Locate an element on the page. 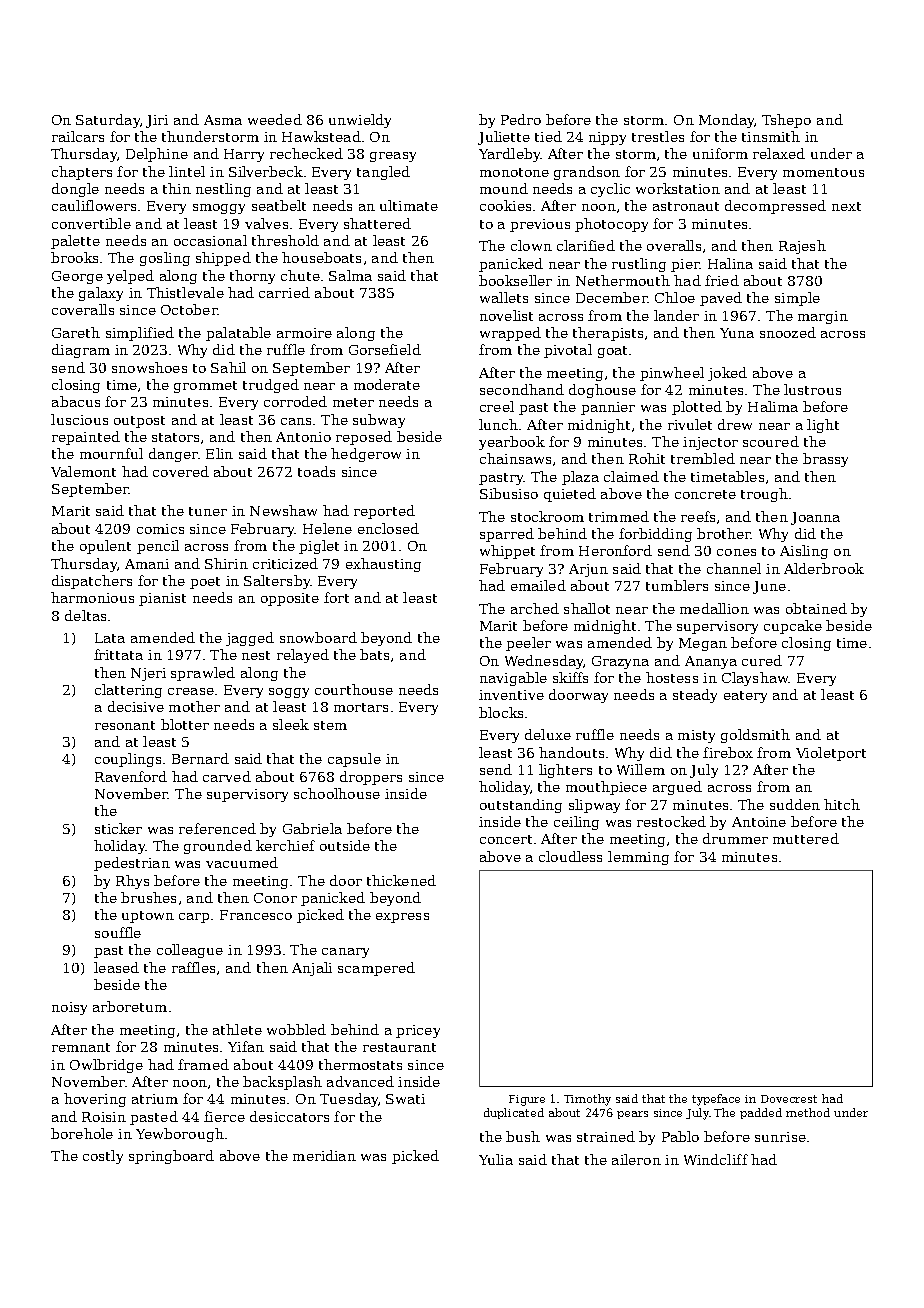 The image size is (924, 1308). bats is located at coordinates (374, 654).
